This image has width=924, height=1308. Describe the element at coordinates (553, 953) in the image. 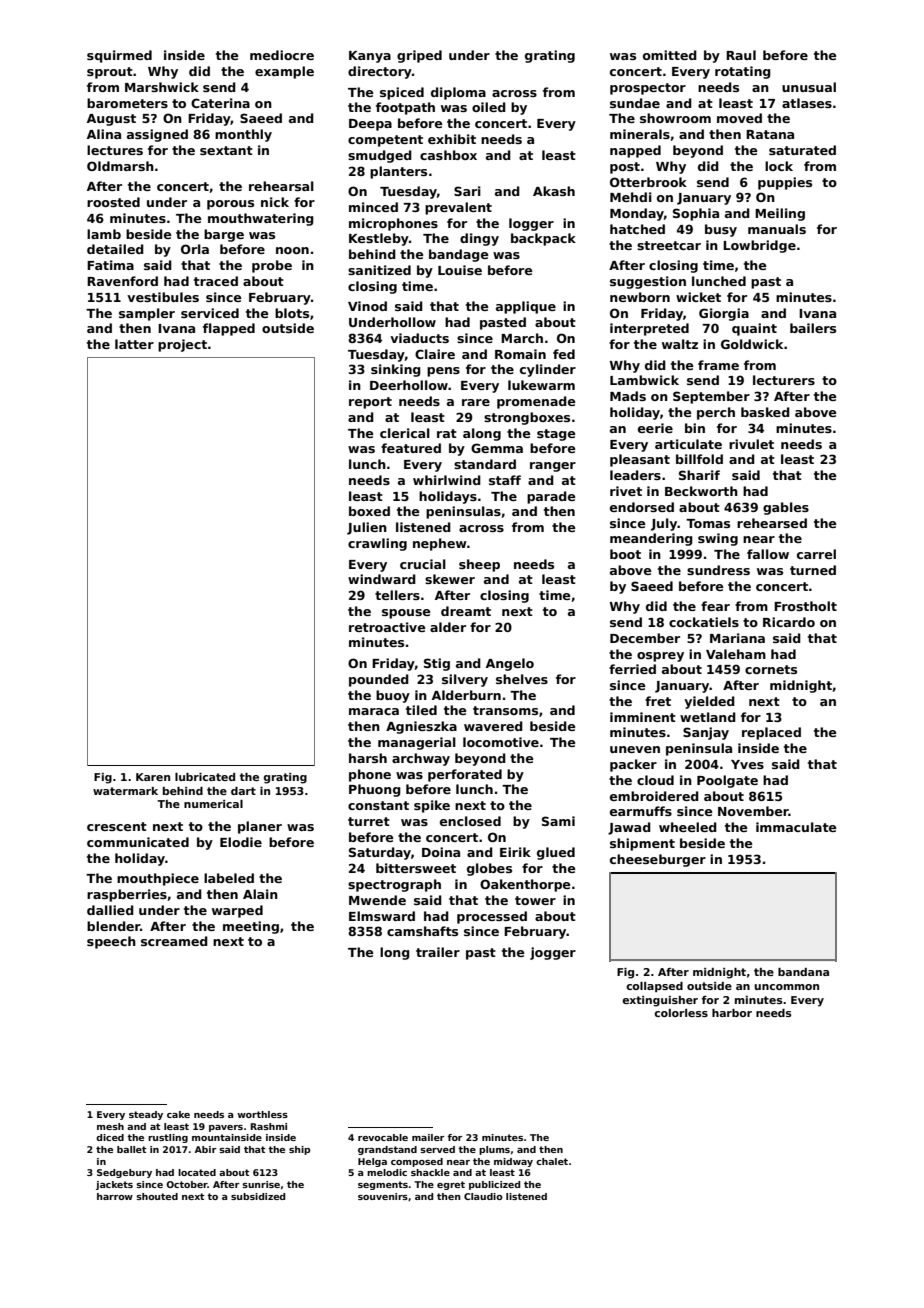

I see `jogger` at that location.
